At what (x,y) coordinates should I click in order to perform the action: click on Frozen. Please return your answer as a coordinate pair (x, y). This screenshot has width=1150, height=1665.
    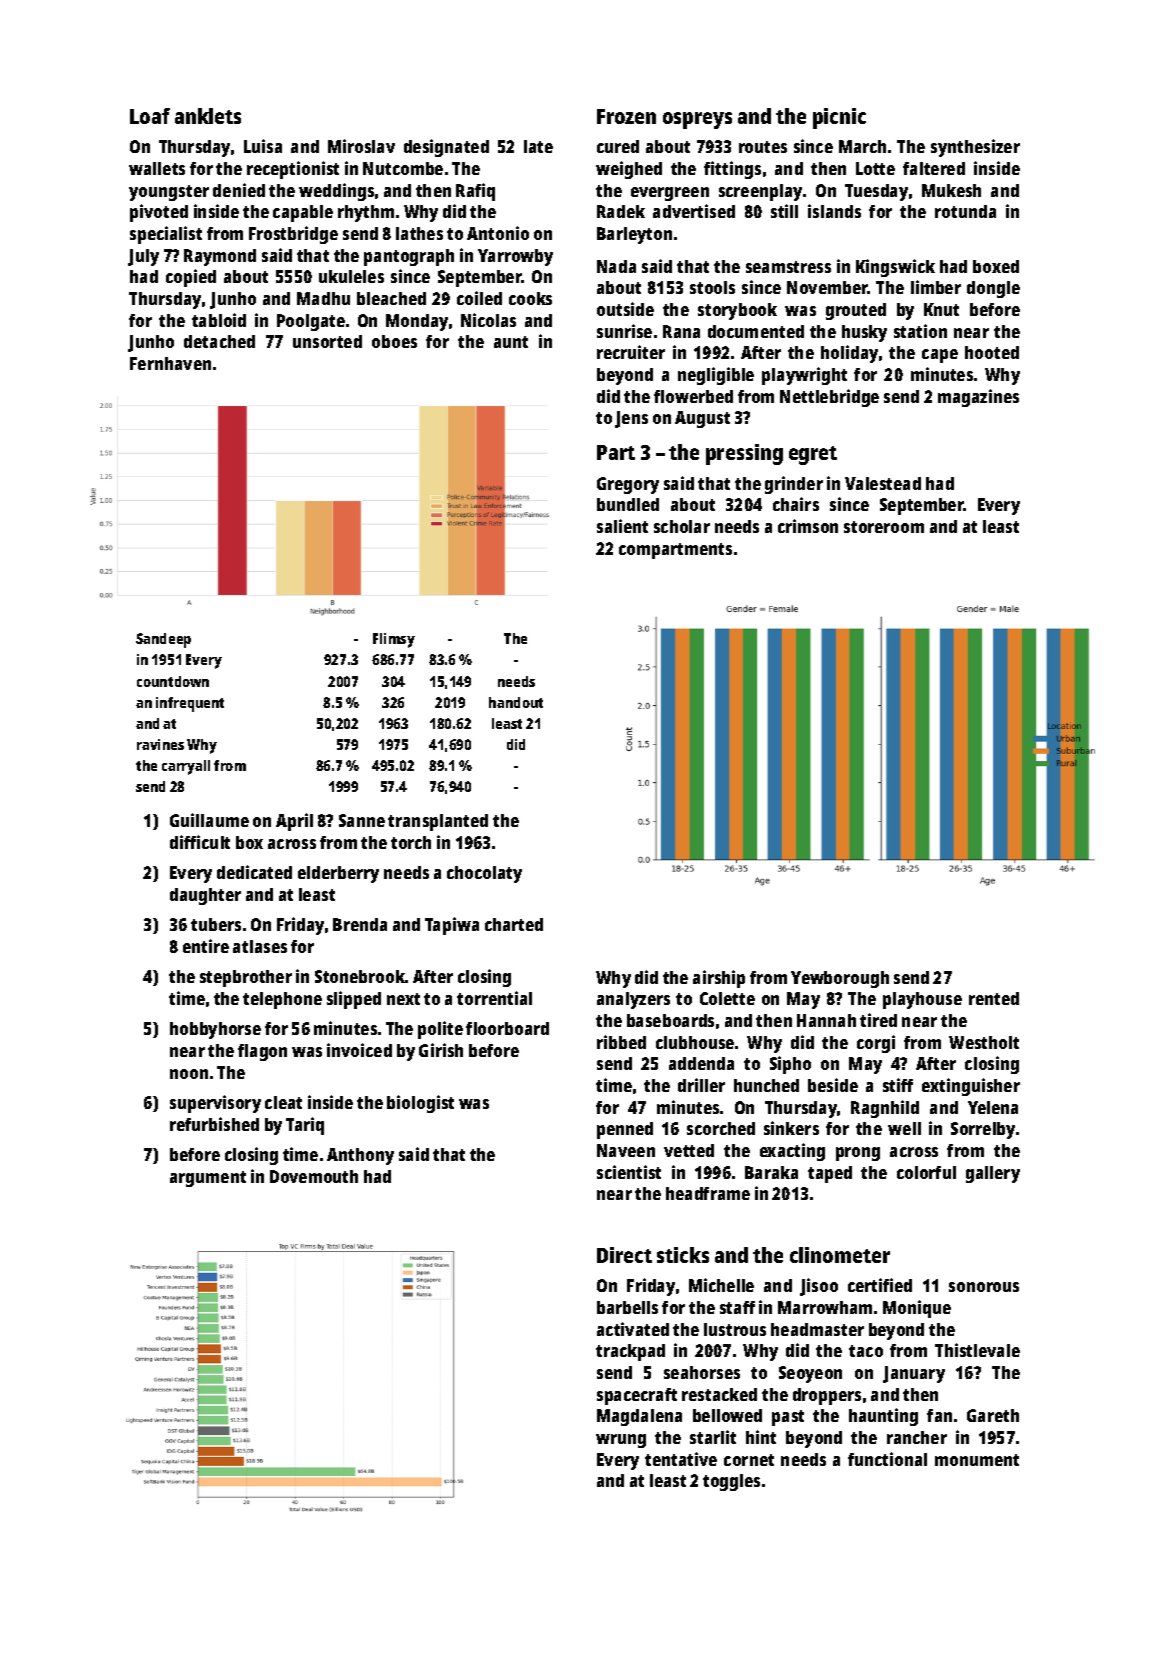
    Looking at the image, I should click on (626, 116).
